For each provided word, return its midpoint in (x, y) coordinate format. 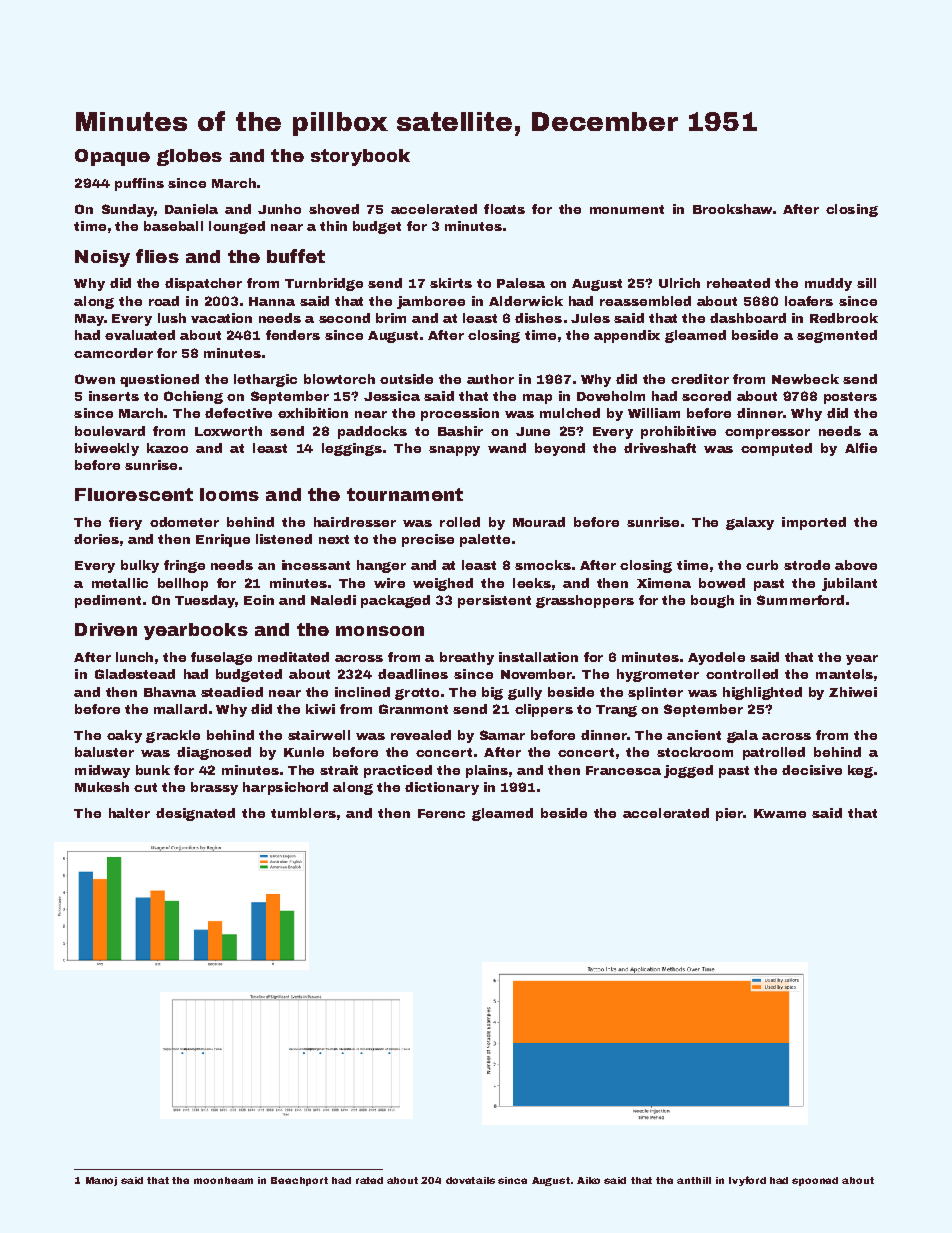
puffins (139, 184)
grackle (173, 736)
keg (860, 771)
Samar (502, 735)
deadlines (413, 674)
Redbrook (844, 318)
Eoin (259, 600)
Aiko (588, 1180)
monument (627, 209)
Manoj (101, 1181)
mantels (844, 674)
